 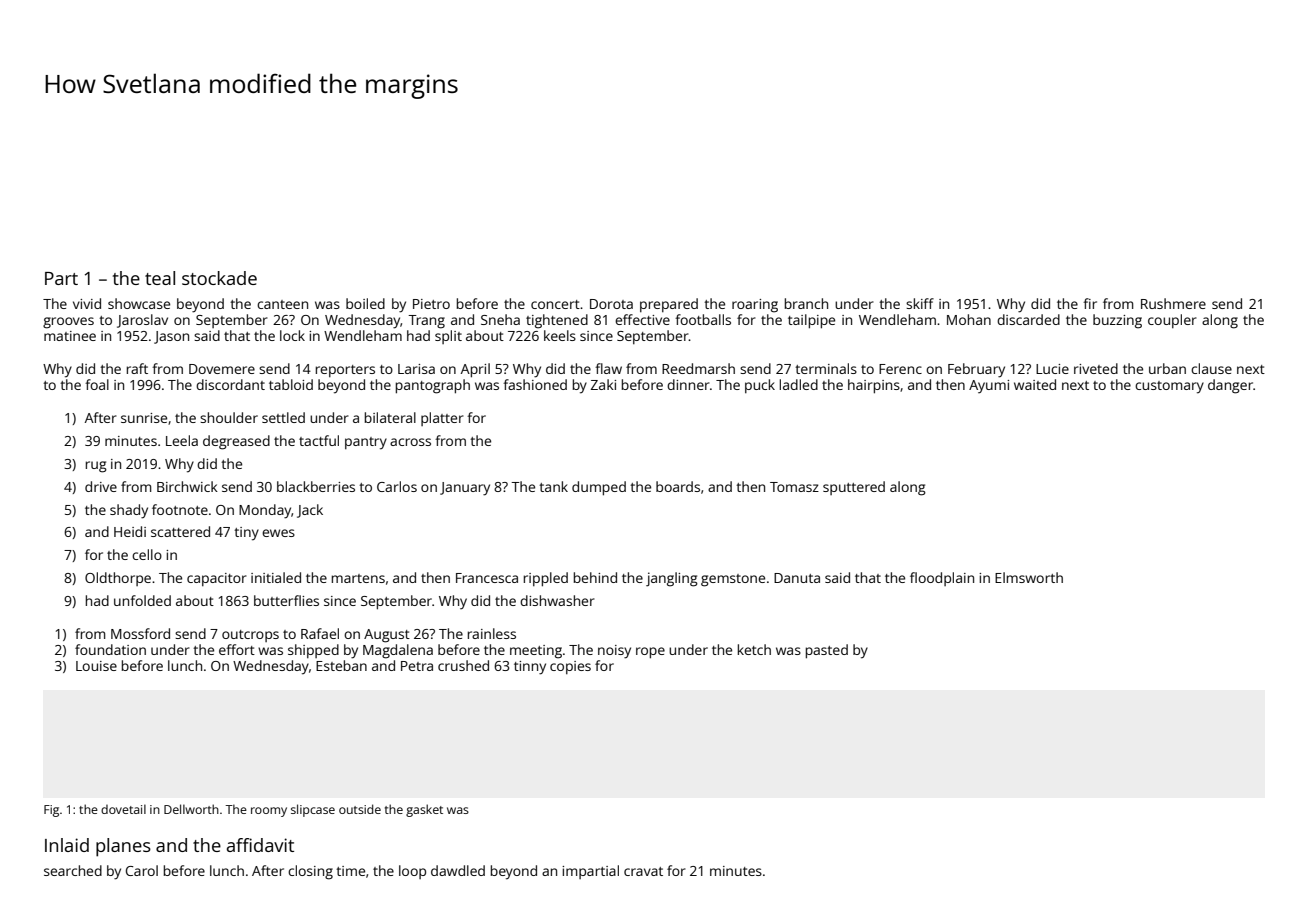 What do you see at coordinates (535, 384) in the screenshot?
I see `fashioned` at bounding box center [535, 384].
